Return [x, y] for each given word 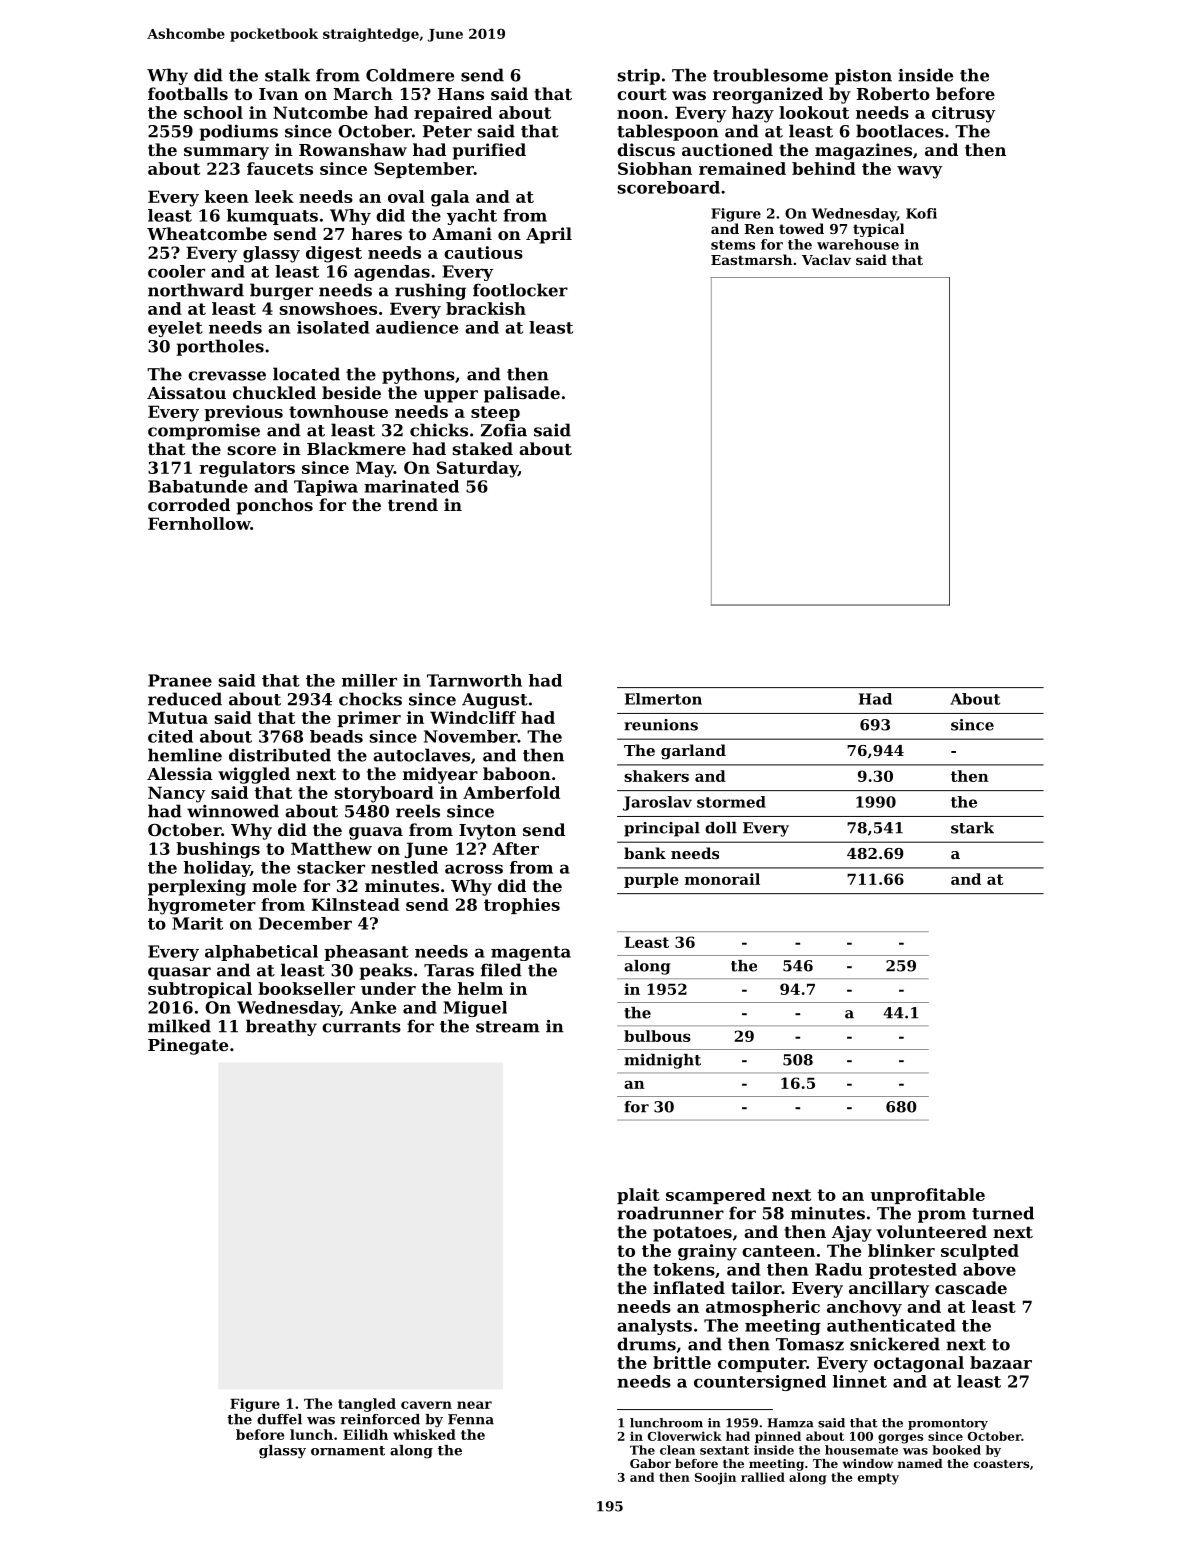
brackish [486, 308]
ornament [348, 1451]
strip [639, 77]
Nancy [176, 794]
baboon [517, 773]
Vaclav [826, 259]
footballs [188, 93]
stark [972, 828]
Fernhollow [199, 523]
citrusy [963, 114]
